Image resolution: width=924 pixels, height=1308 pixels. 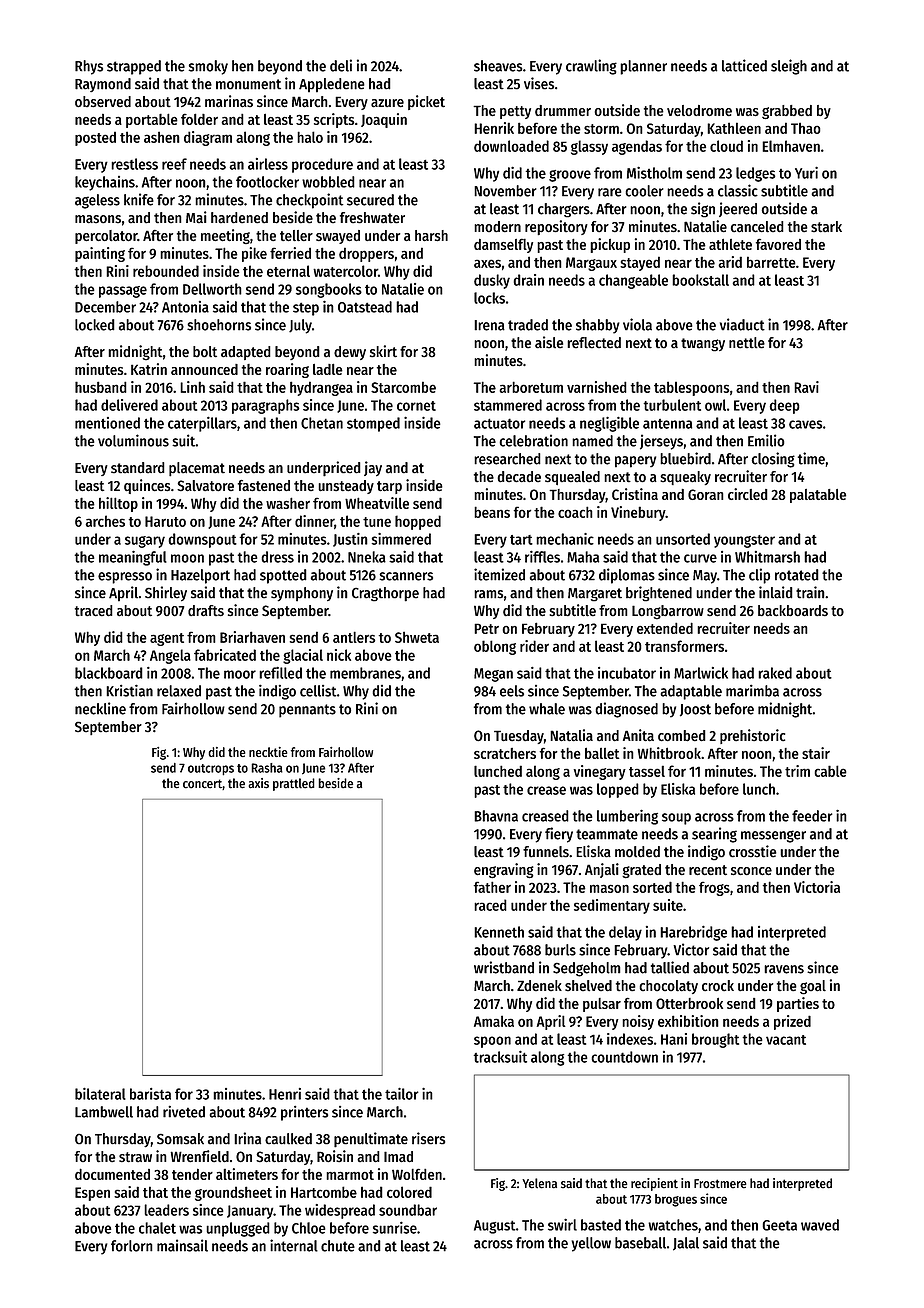 I want to click on Rhys, so click(x=89, y=67).
